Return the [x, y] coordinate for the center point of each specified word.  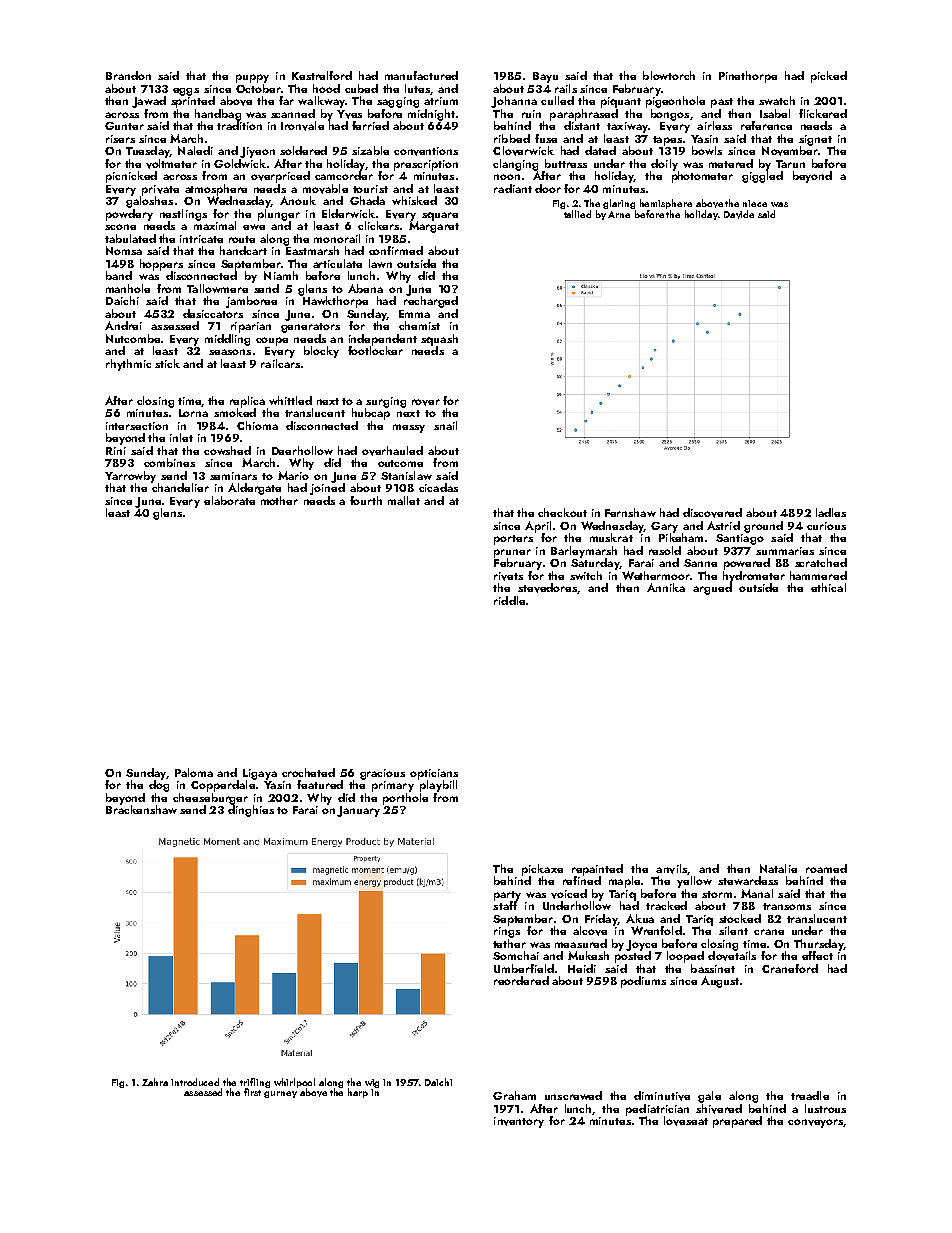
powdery [129, 215]
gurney [280, 1094]
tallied [577, 214]
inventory [519, 1122]
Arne [619, 214]
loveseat [686, 1121]
